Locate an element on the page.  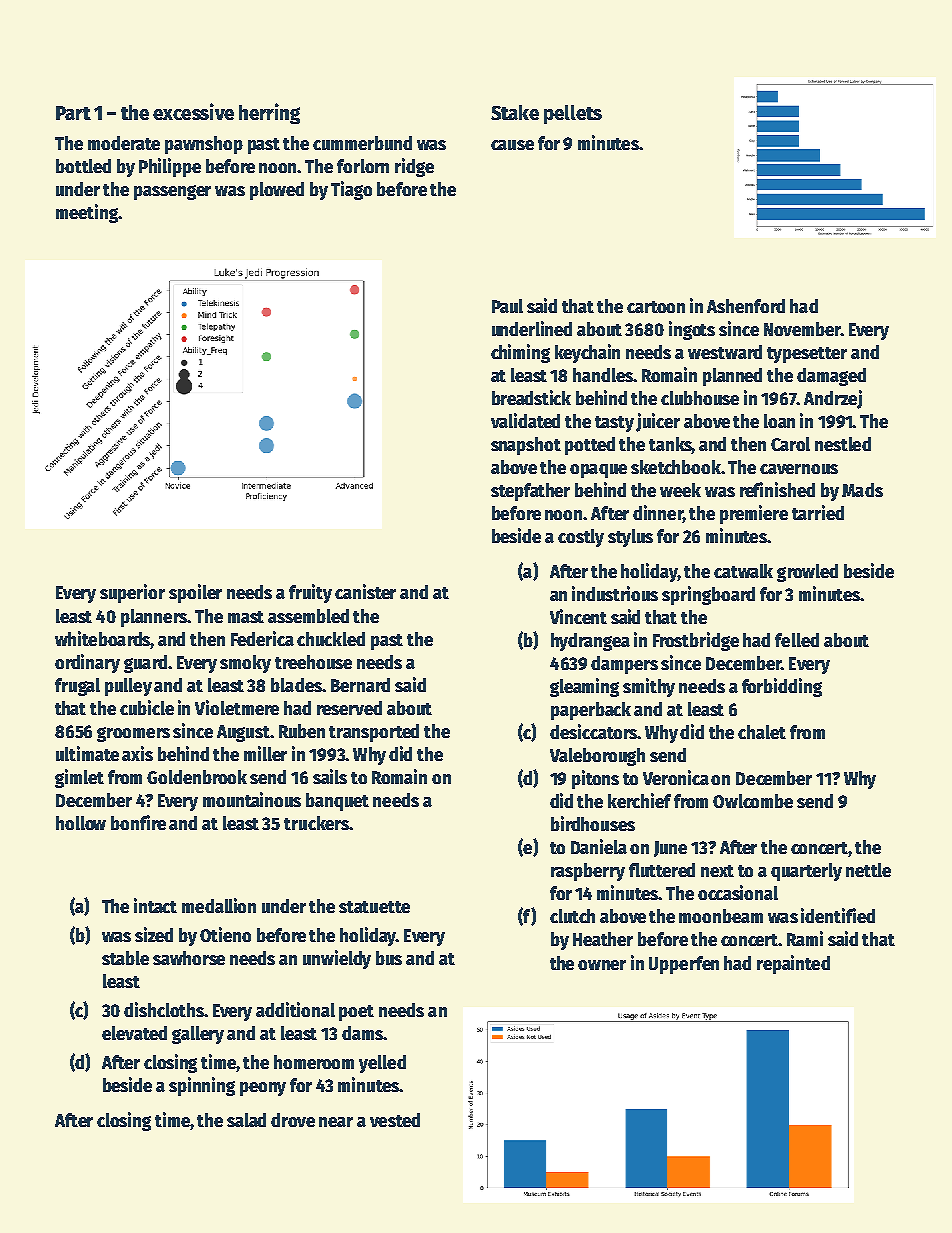
occasional is located at coordinates (738, 892).
